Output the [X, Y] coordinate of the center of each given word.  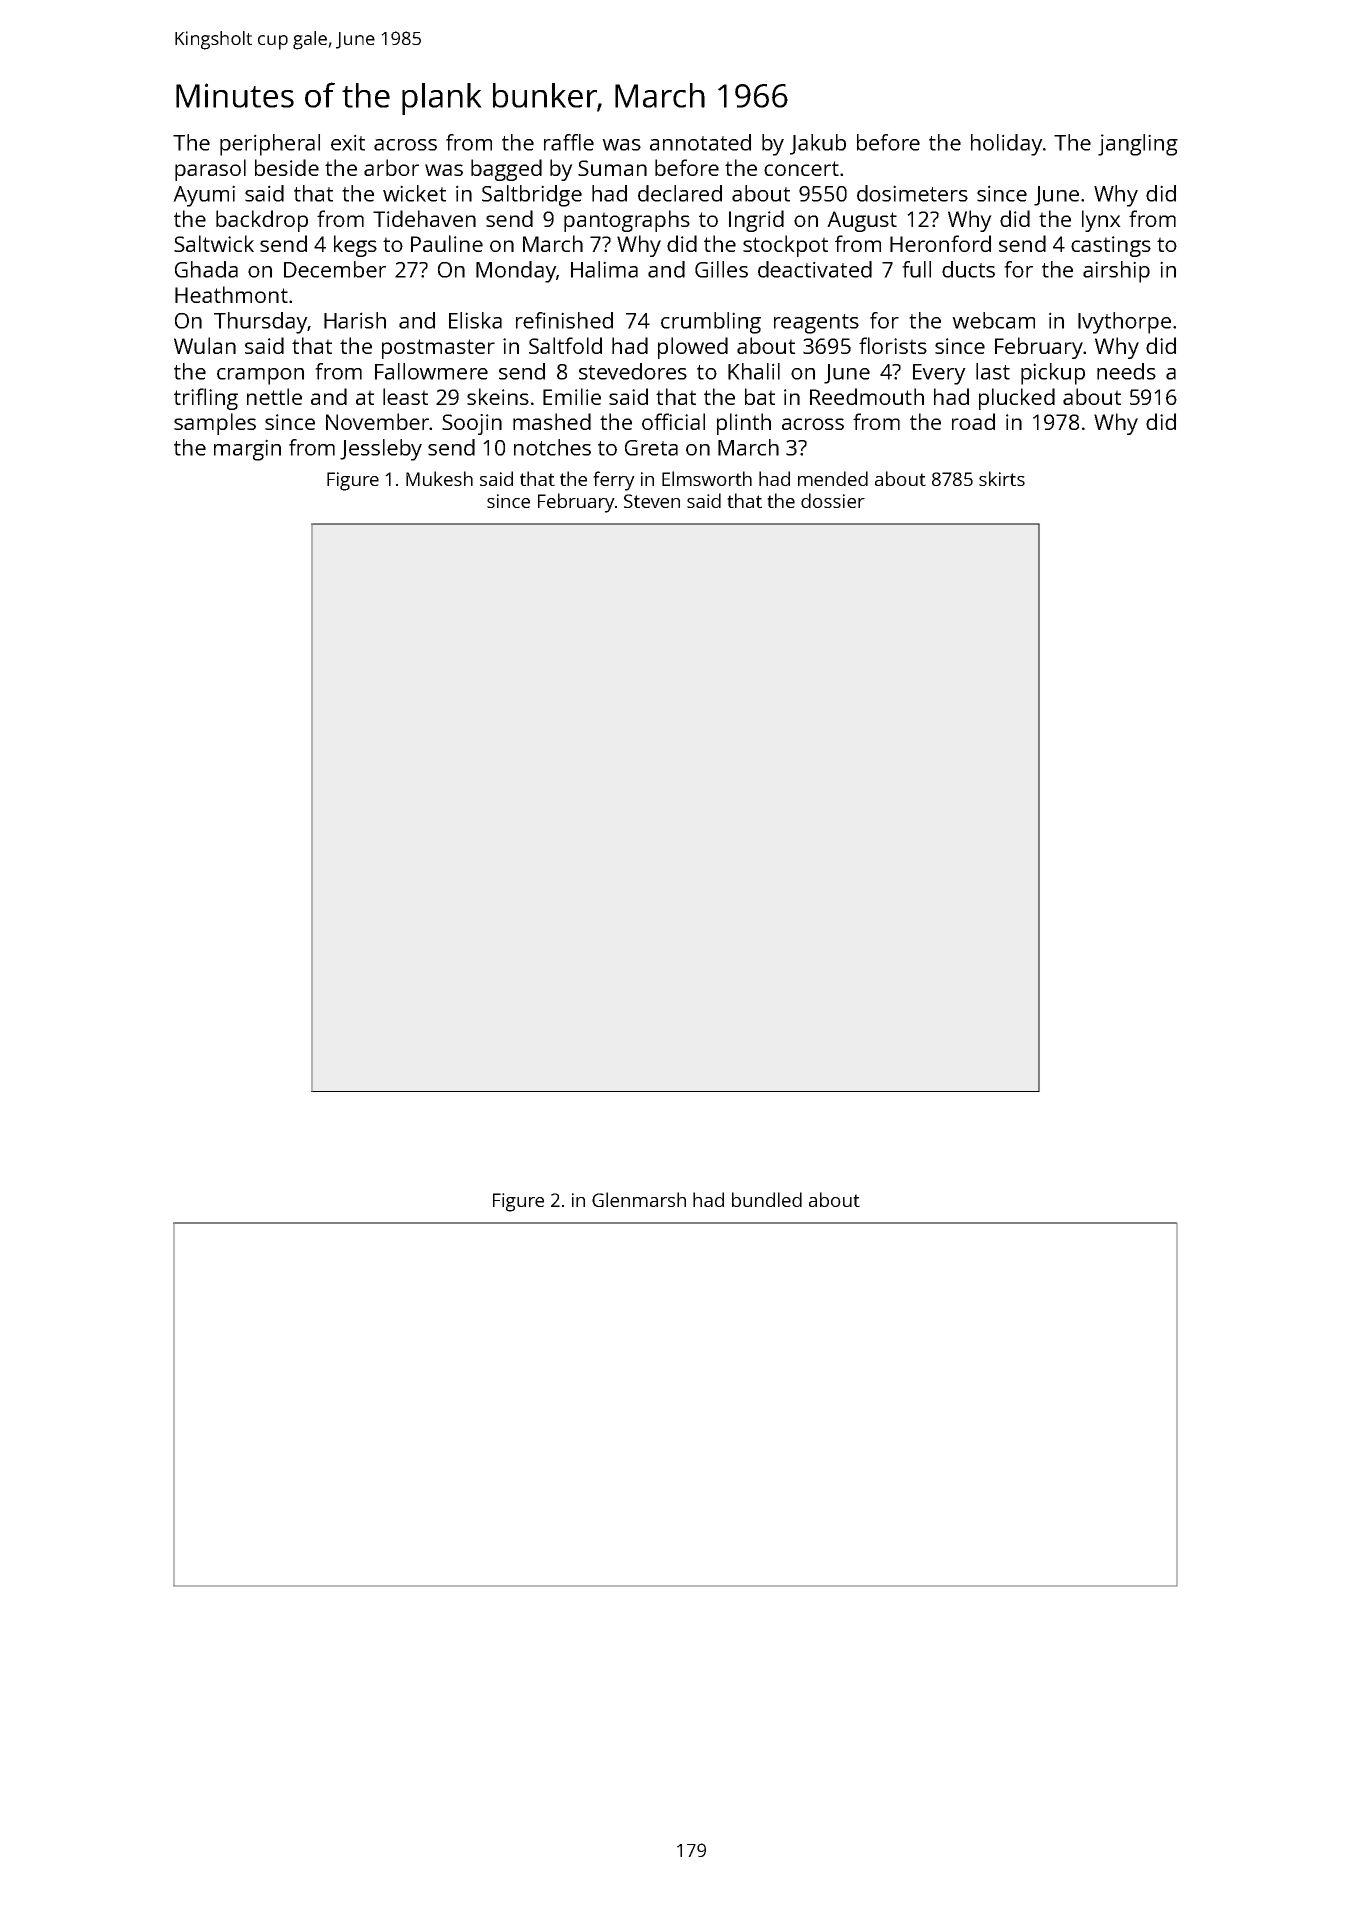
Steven [652, 501]
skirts [1002, 478]
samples [215, 424]
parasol [210, 170]
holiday [1006, 145]
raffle [569, 142]
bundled [767, 1199]
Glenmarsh [639, 1199]
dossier [833, 500]
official [673, 421]
